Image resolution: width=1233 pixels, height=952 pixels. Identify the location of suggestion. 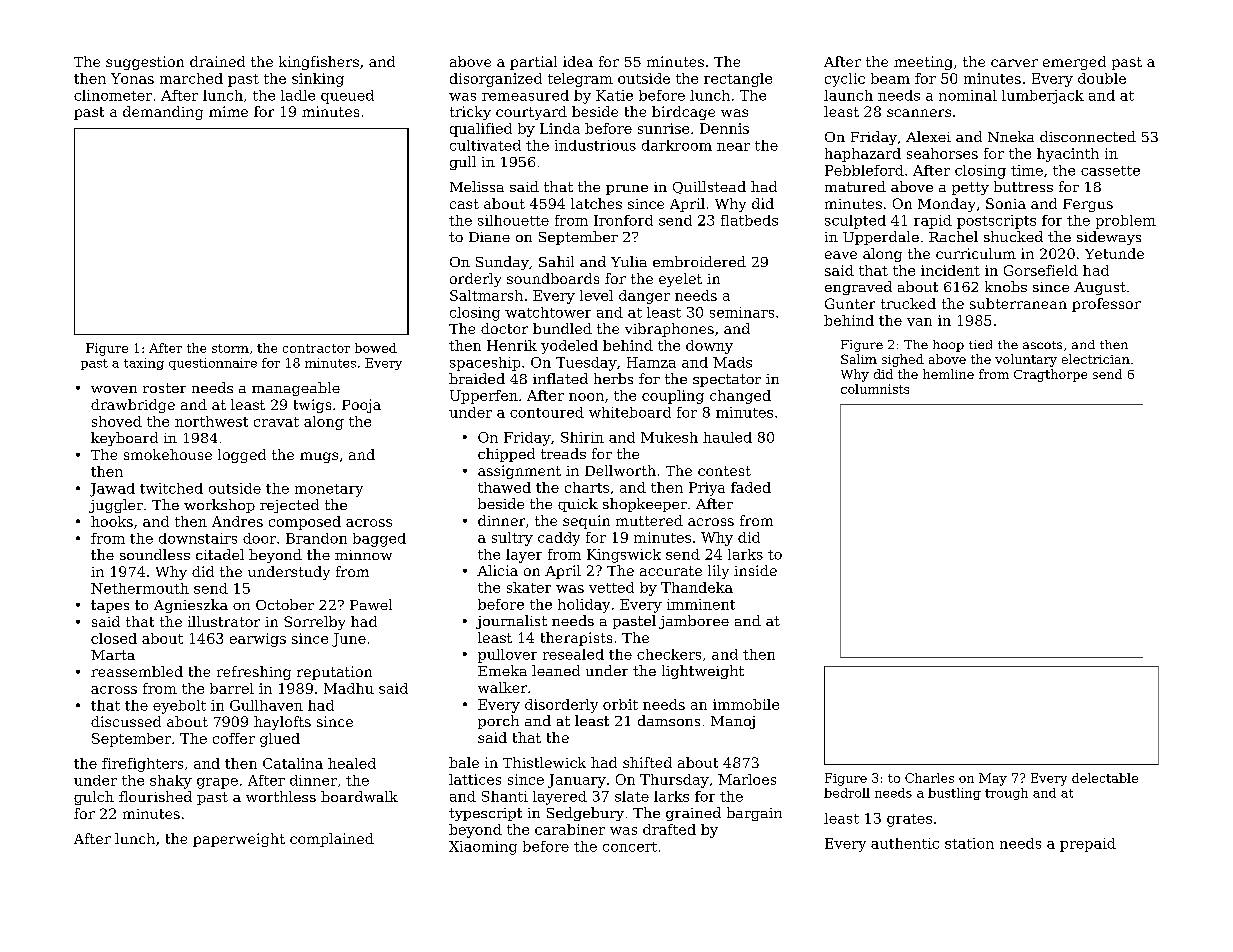
(145, 63).
